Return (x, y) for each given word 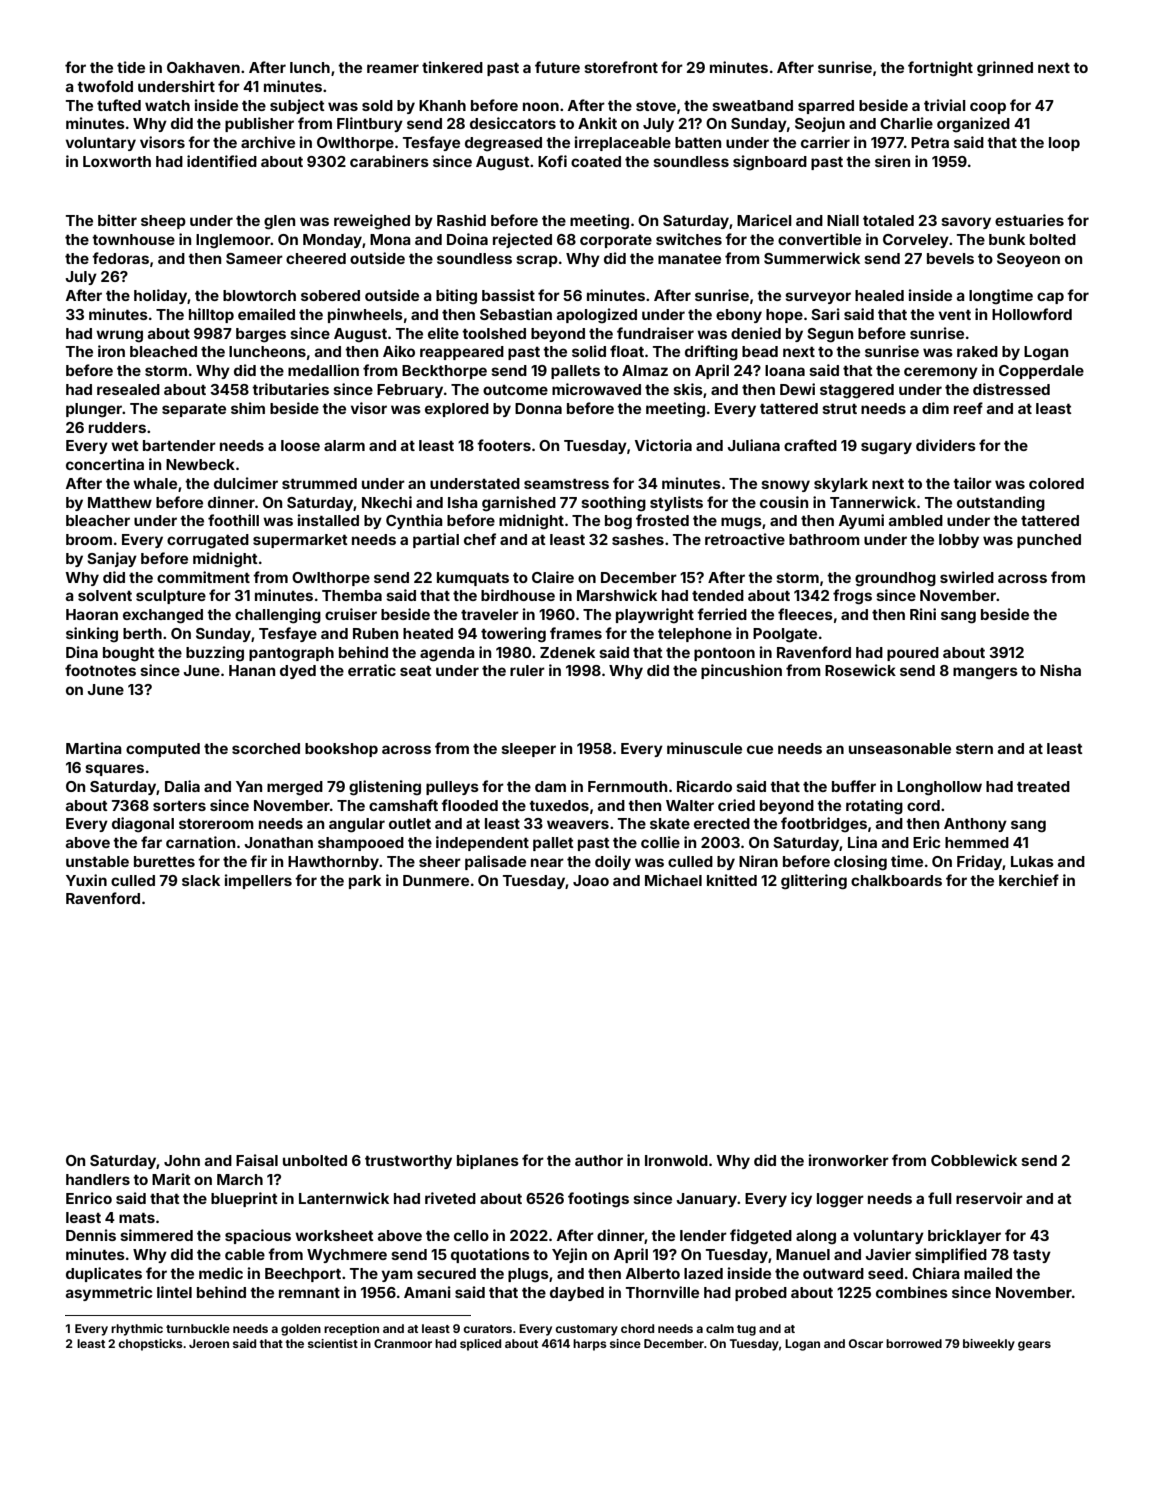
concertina (105, 464)
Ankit (597, 123)
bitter (117, 220)
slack (201, 880)
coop (988, 108)
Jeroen (209, 1343)
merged (295, 788)
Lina (862, 842)
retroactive (745, 539)
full (940, 1198)
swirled (967, 577)
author (599, 1160)
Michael (673, 880)
